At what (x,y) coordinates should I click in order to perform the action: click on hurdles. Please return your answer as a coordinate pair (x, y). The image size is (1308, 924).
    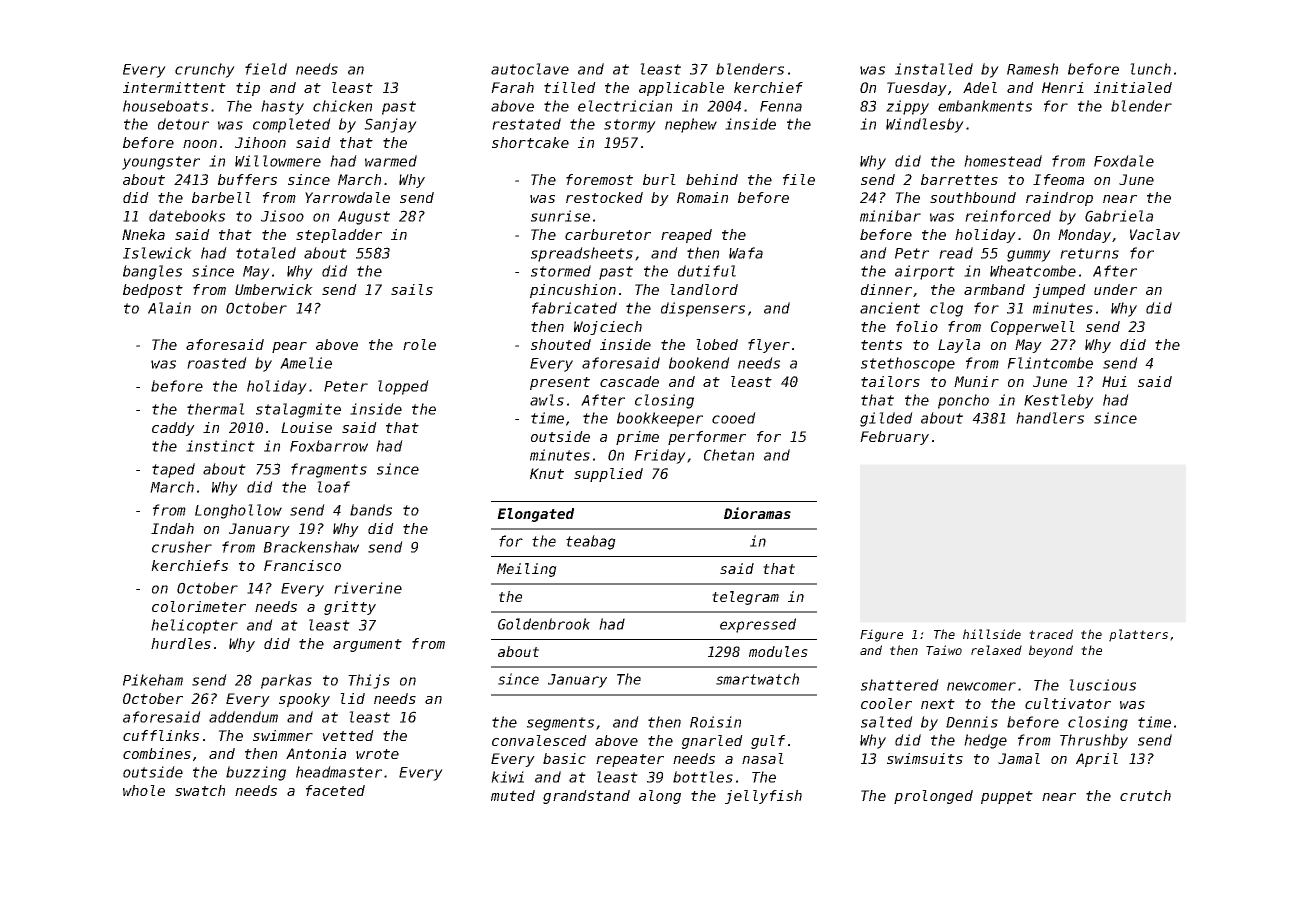
    Looking at the image, I should click on (181, 643).
